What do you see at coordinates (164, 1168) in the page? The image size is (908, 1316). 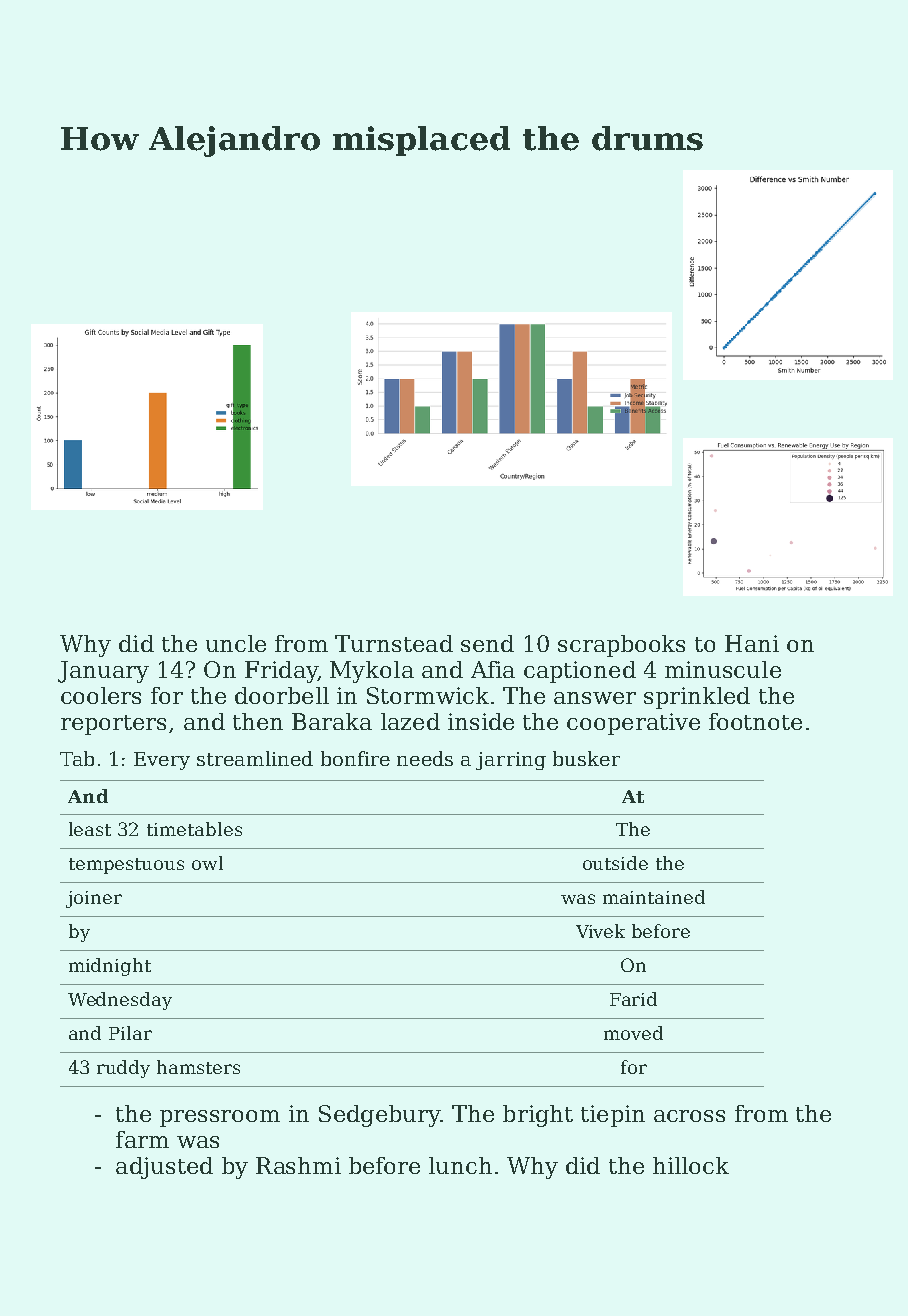 I see `adjusted` at bounding box center [164, 1168].
